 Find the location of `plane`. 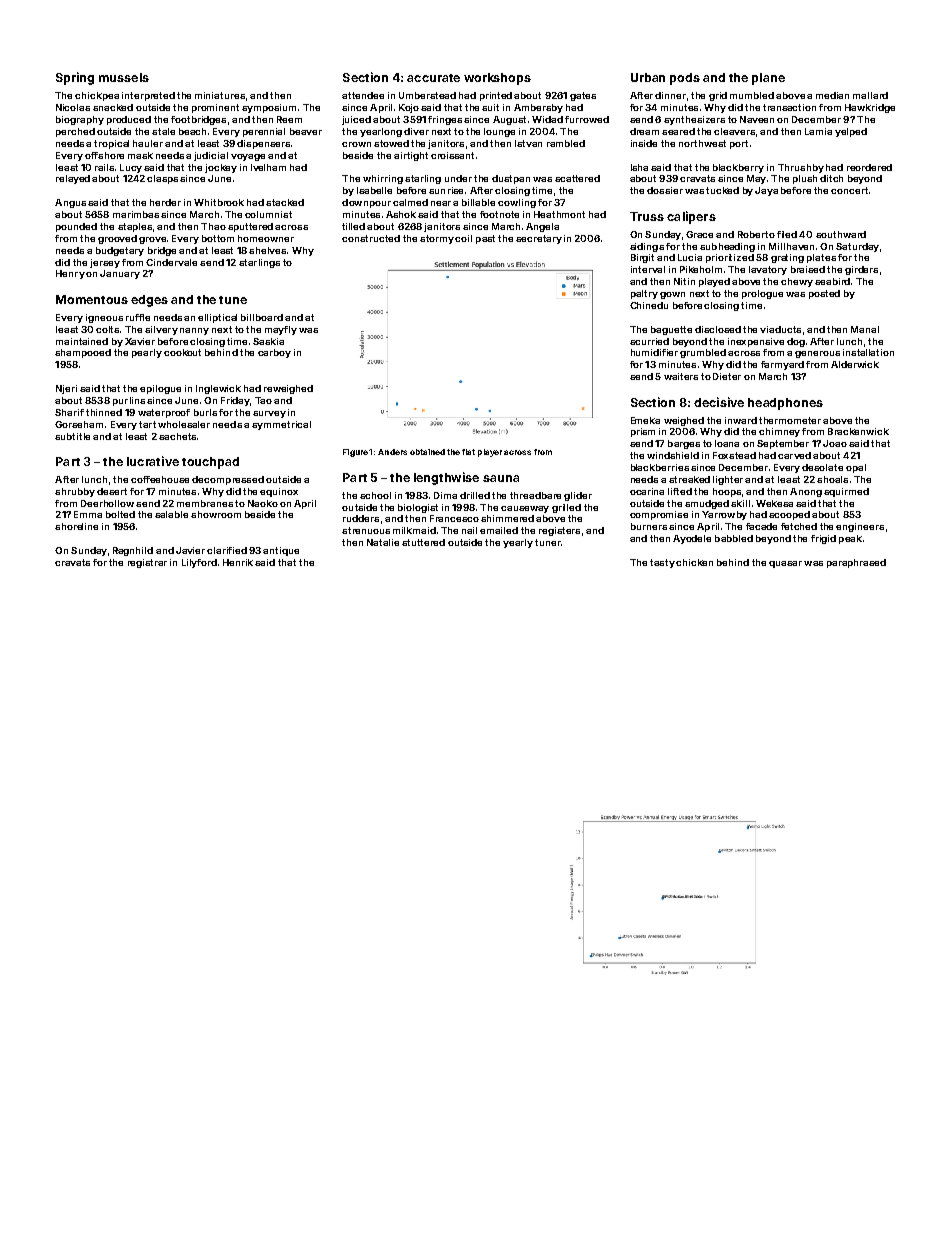

plane is located at coordinates (768, 79).
